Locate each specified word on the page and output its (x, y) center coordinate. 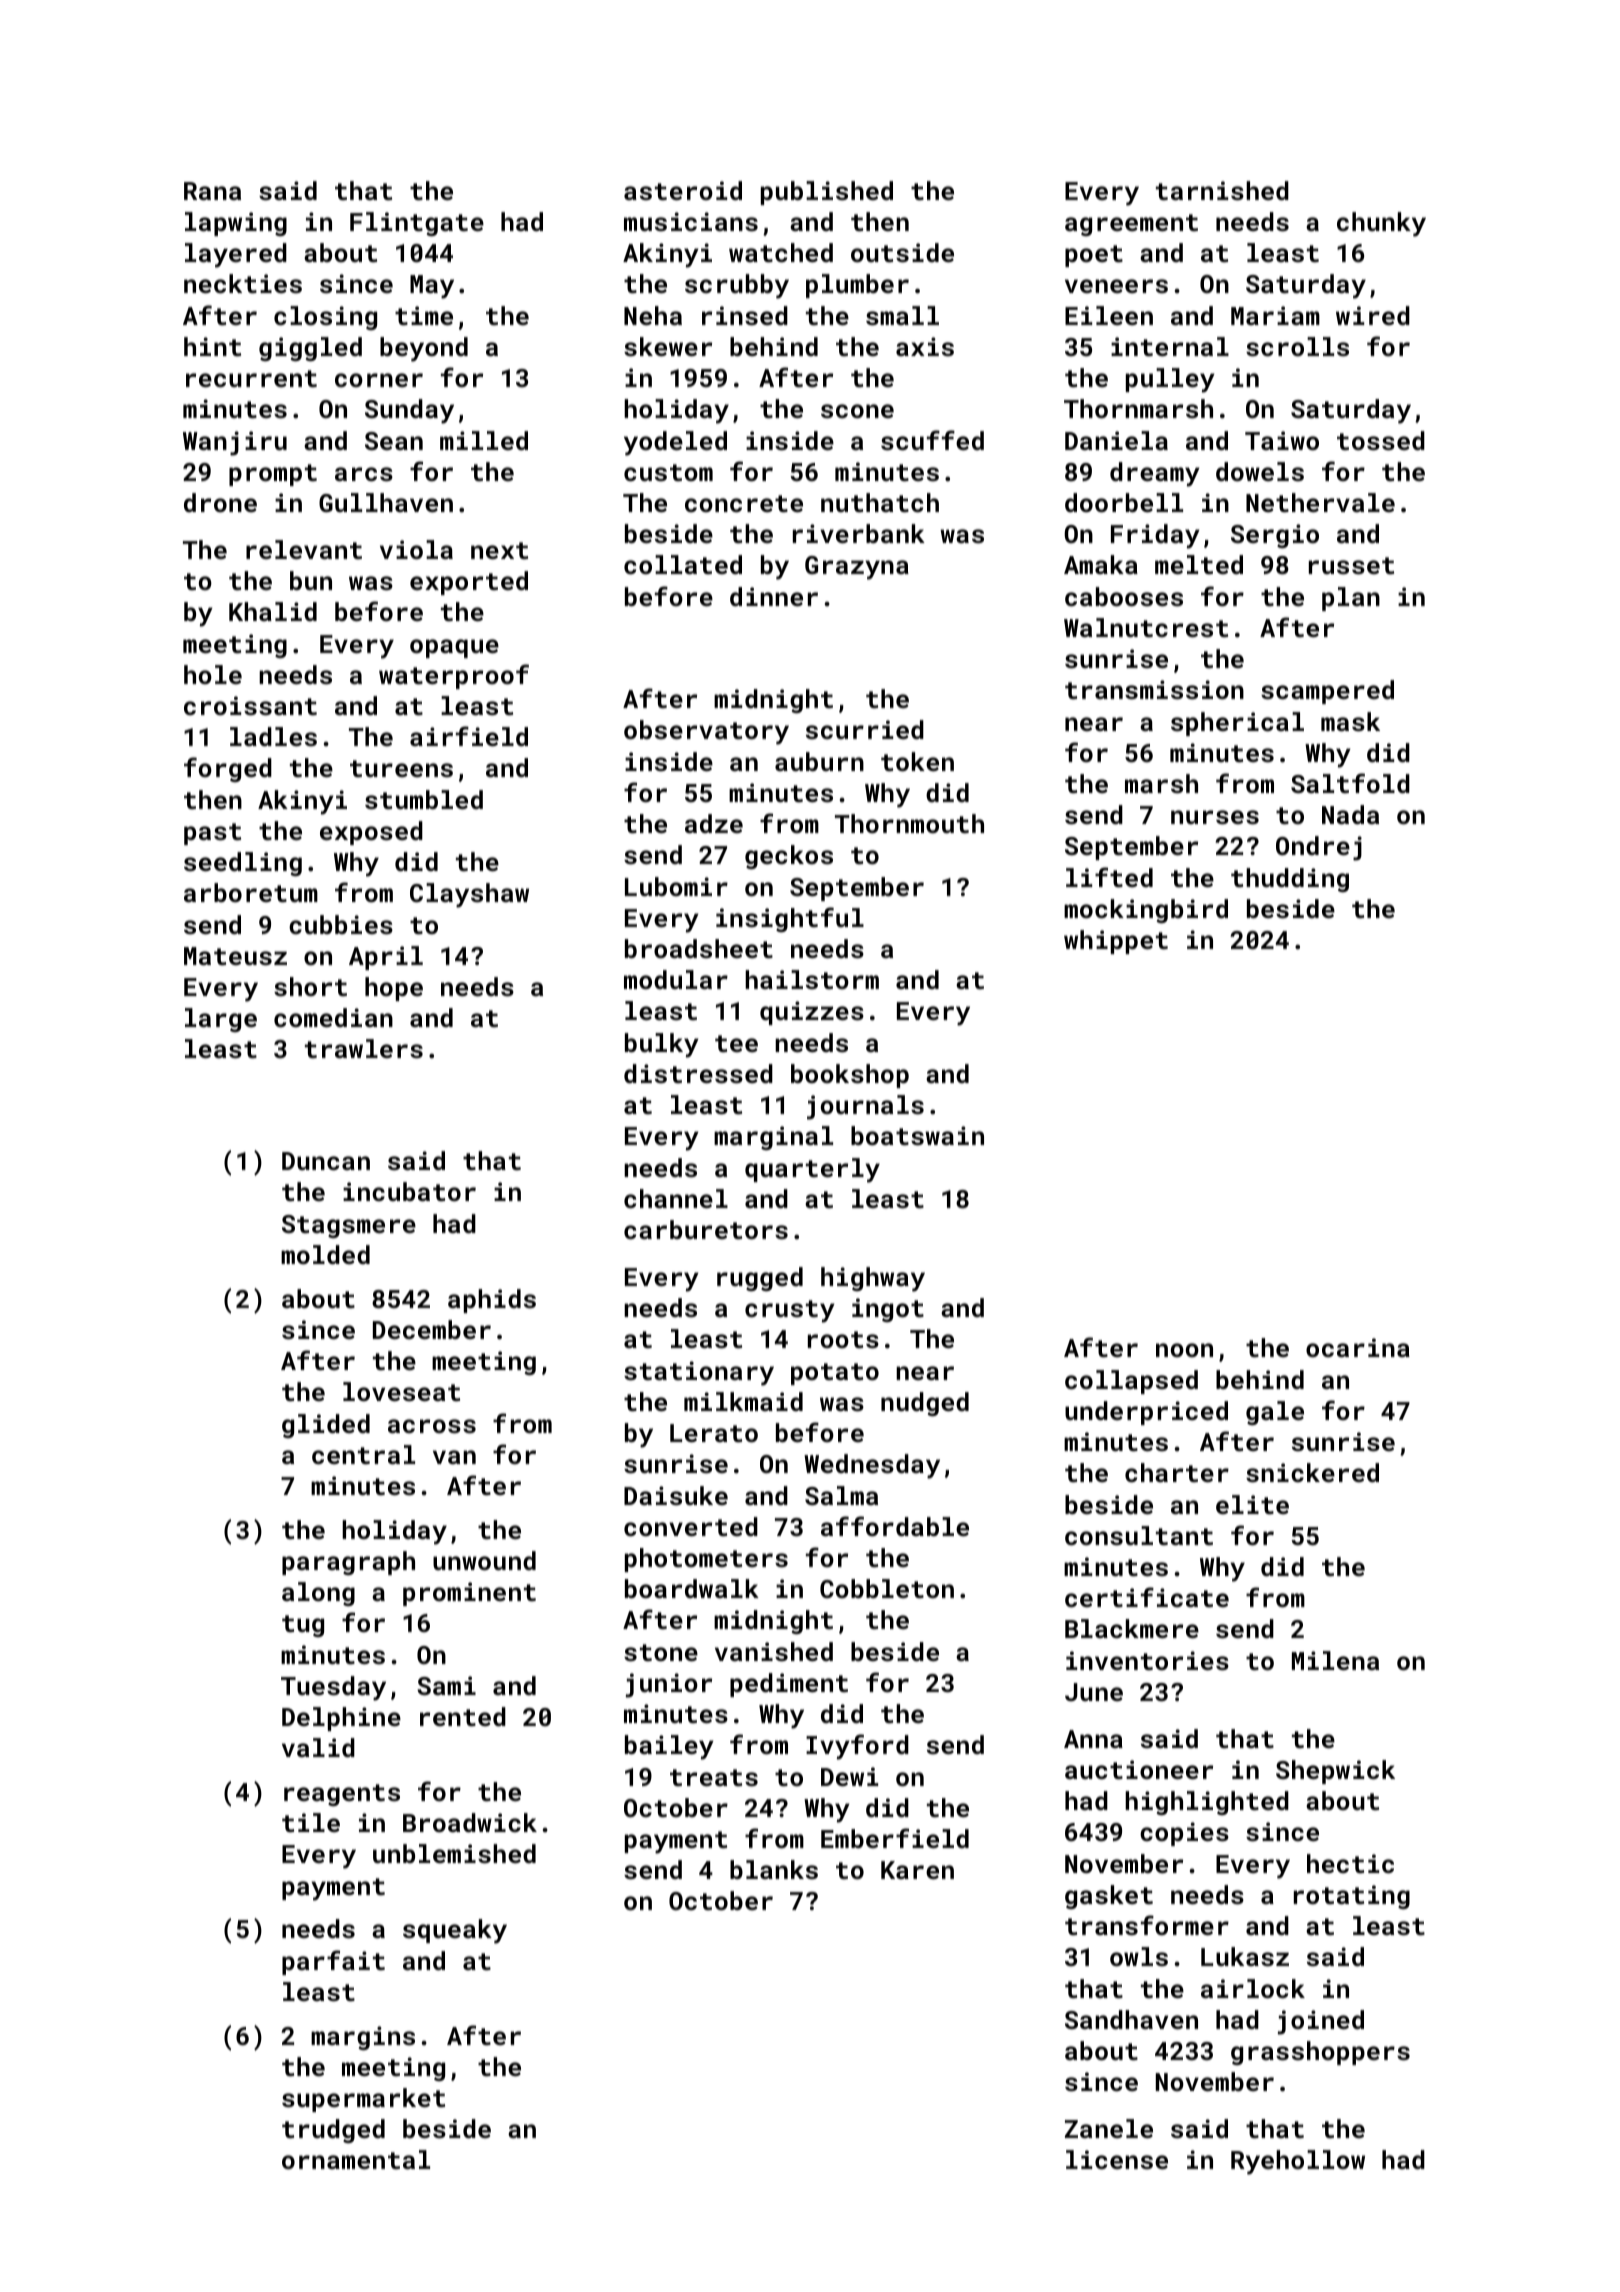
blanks (774, 1869)
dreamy (1155, 474)
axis (925, 346)
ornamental (356, 2159)
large (221, 1020)
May (432, 287)
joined (1321, 2022)
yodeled (675, 443)
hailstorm (812, 979)
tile (311, 1822)
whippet (1116, 942)
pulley (1170, 380)
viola (416, 549)
